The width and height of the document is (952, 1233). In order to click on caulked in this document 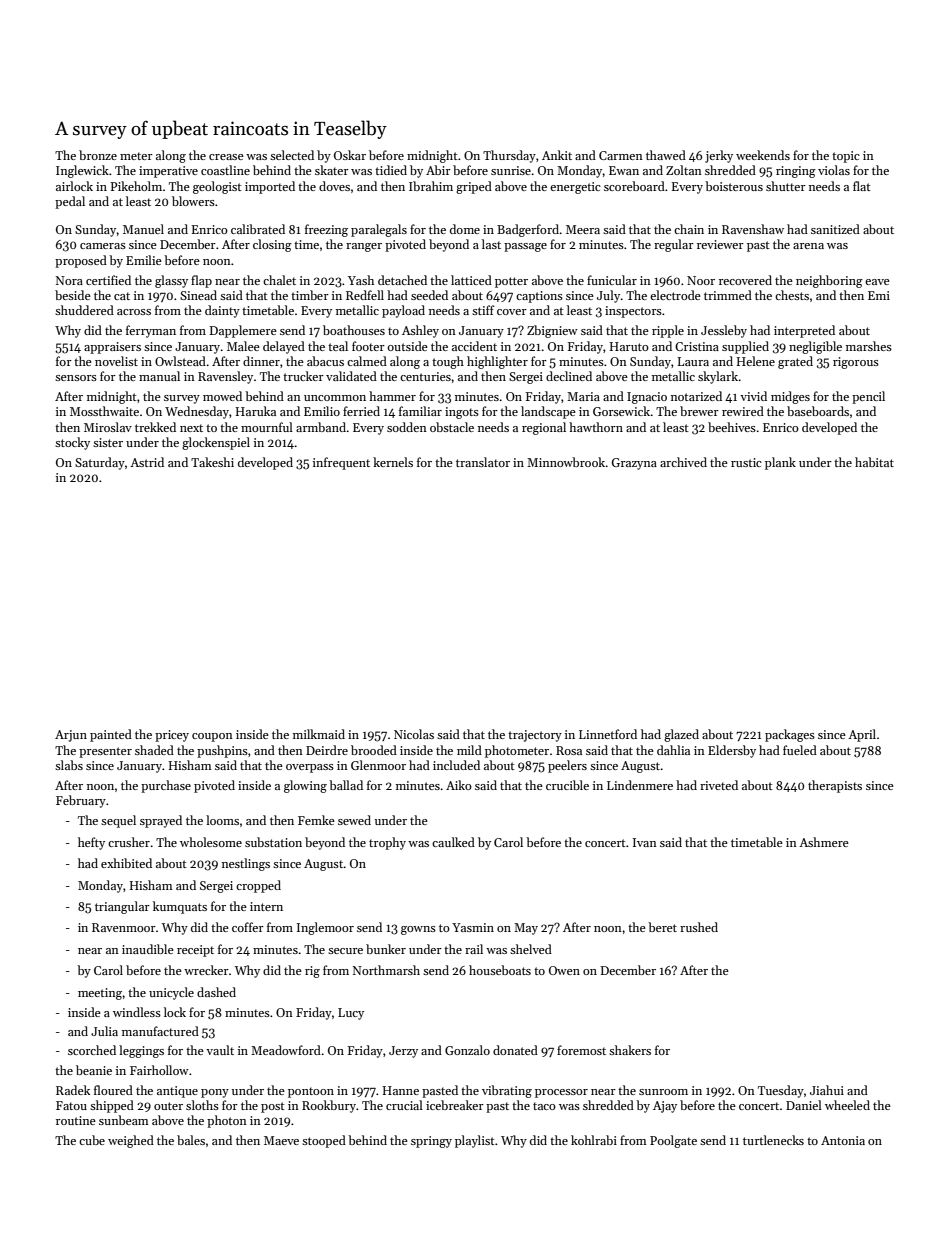, I will do `click(453, 842)`.
